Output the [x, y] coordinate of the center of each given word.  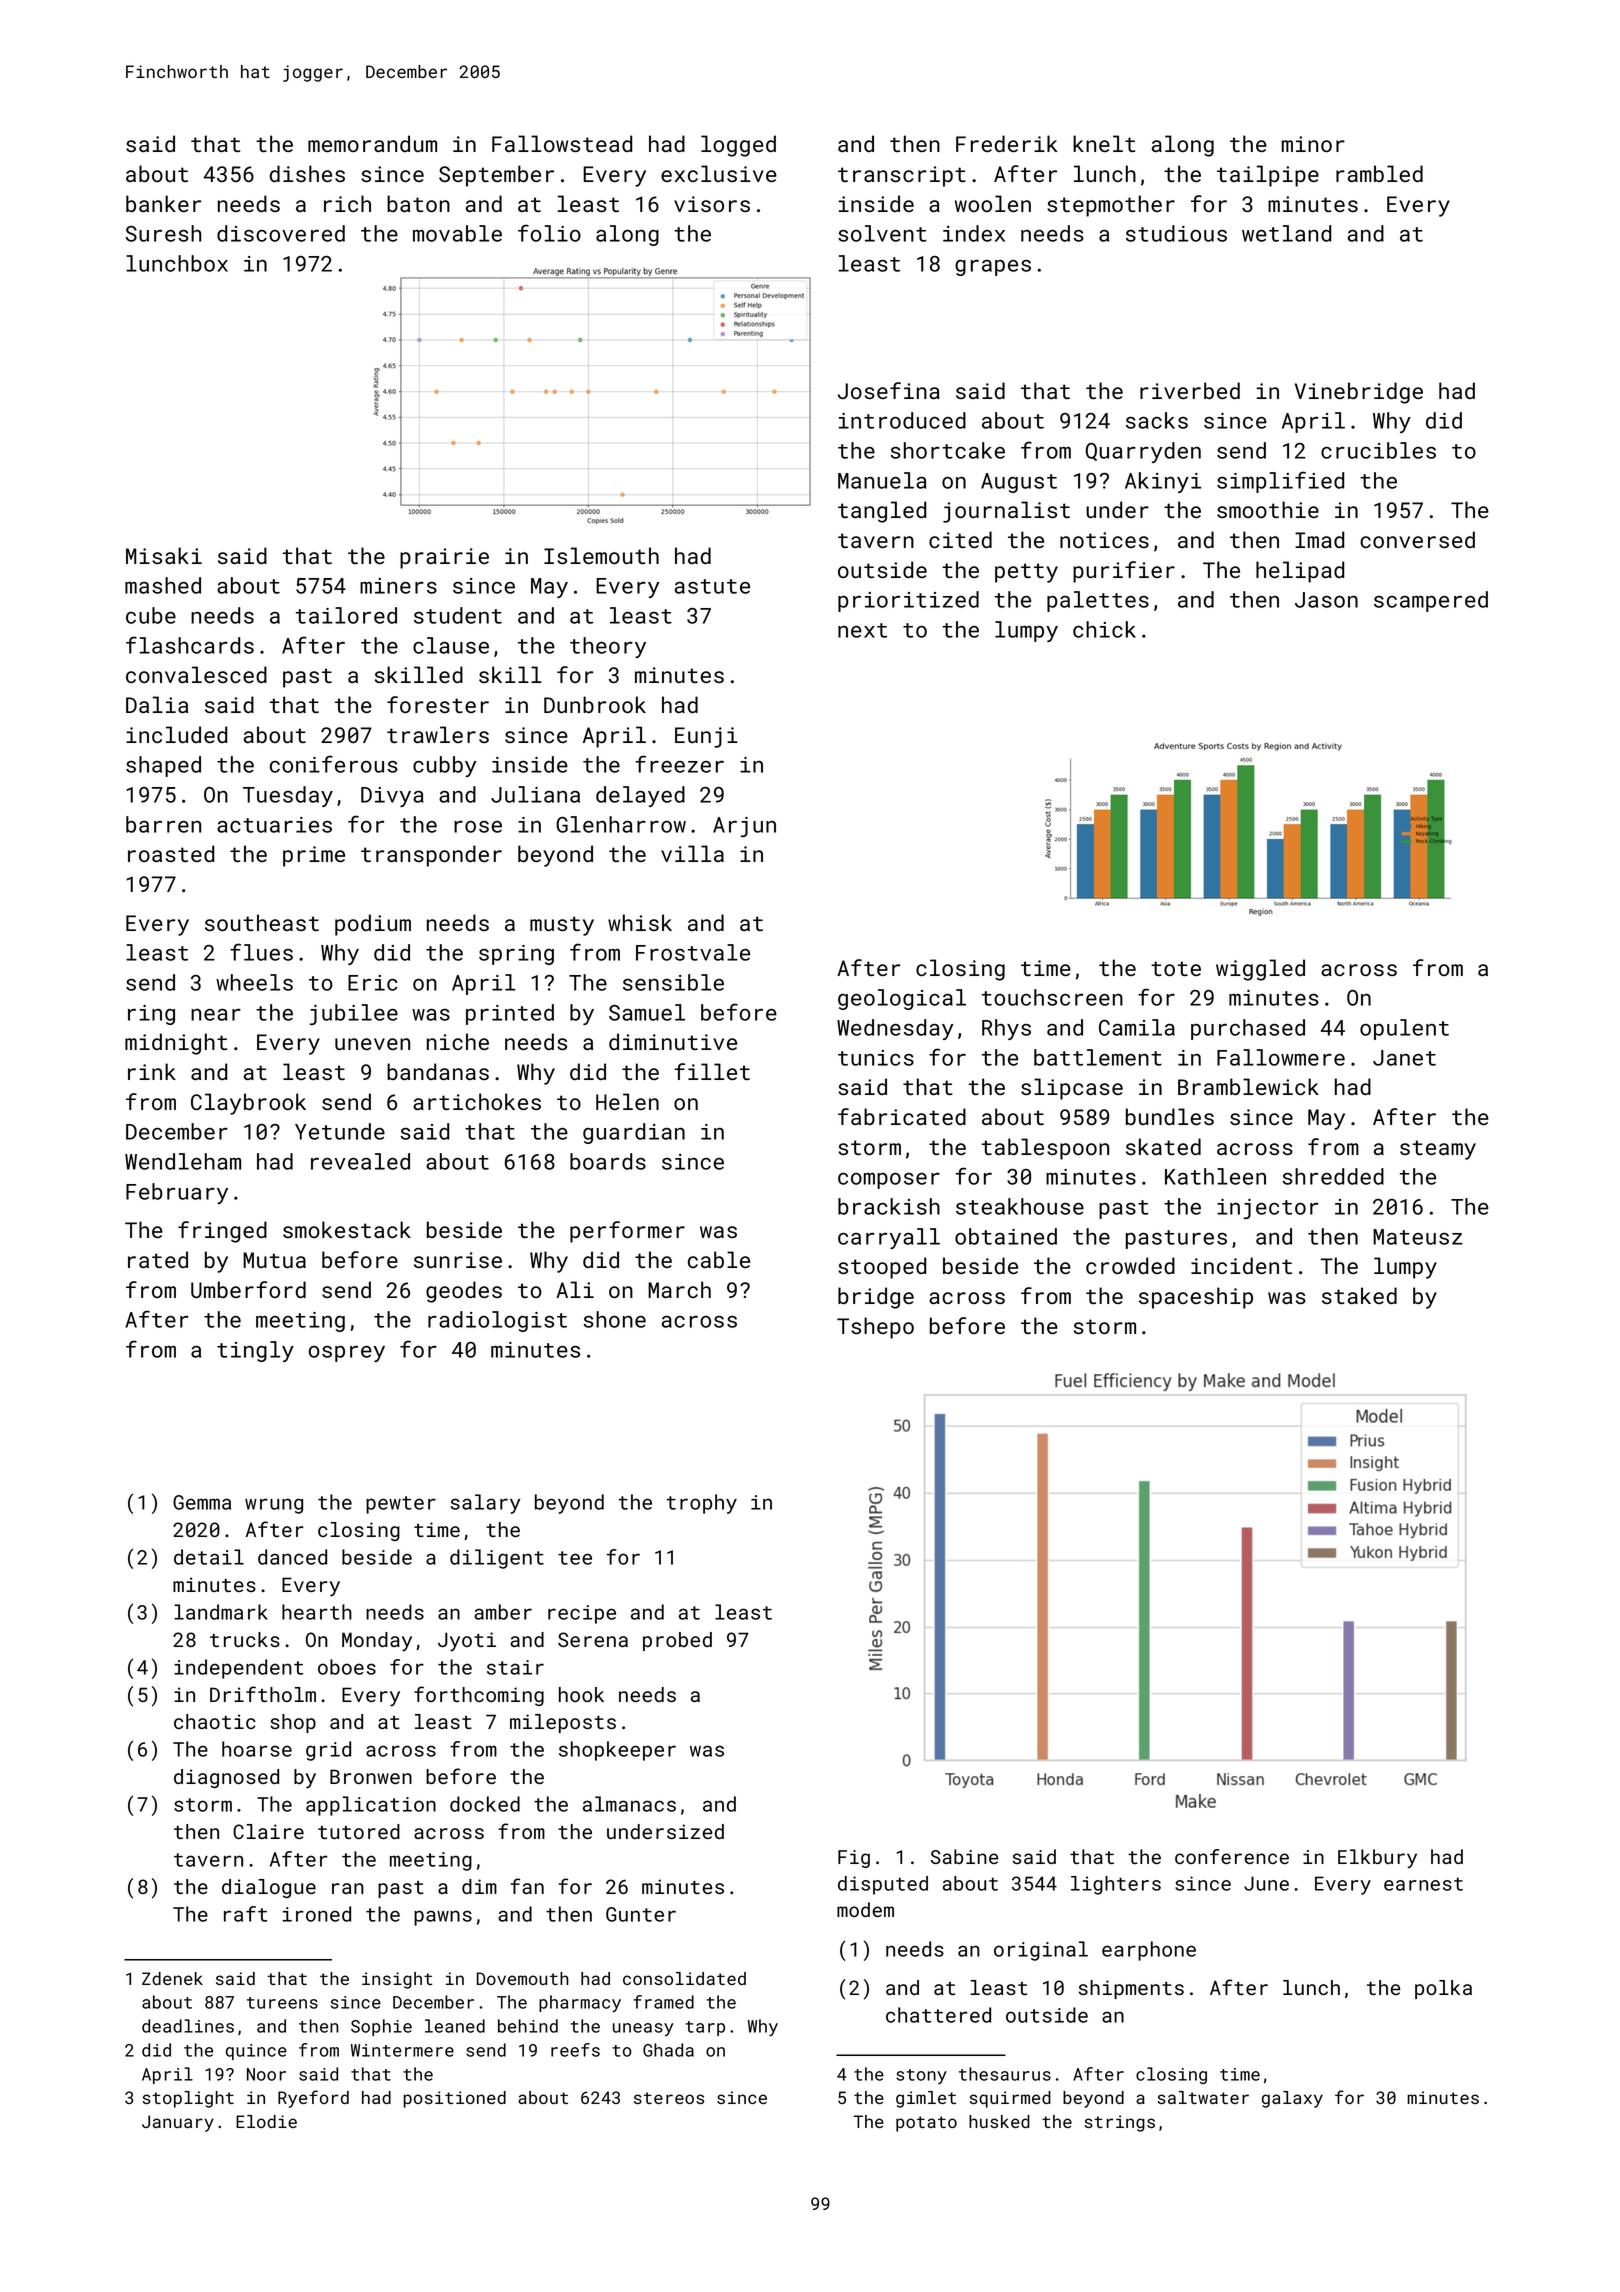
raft [245, 1914]
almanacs [629, 1804]
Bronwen [371, 1776]
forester [438, 704]
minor [1313, 144]
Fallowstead [562, 143]
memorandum [372, 143]
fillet [712, 1071]
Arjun [744, 827]
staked [1359, 1295]
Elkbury [1377, 1858]
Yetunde [340, 1131]
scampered [1431, 601]
